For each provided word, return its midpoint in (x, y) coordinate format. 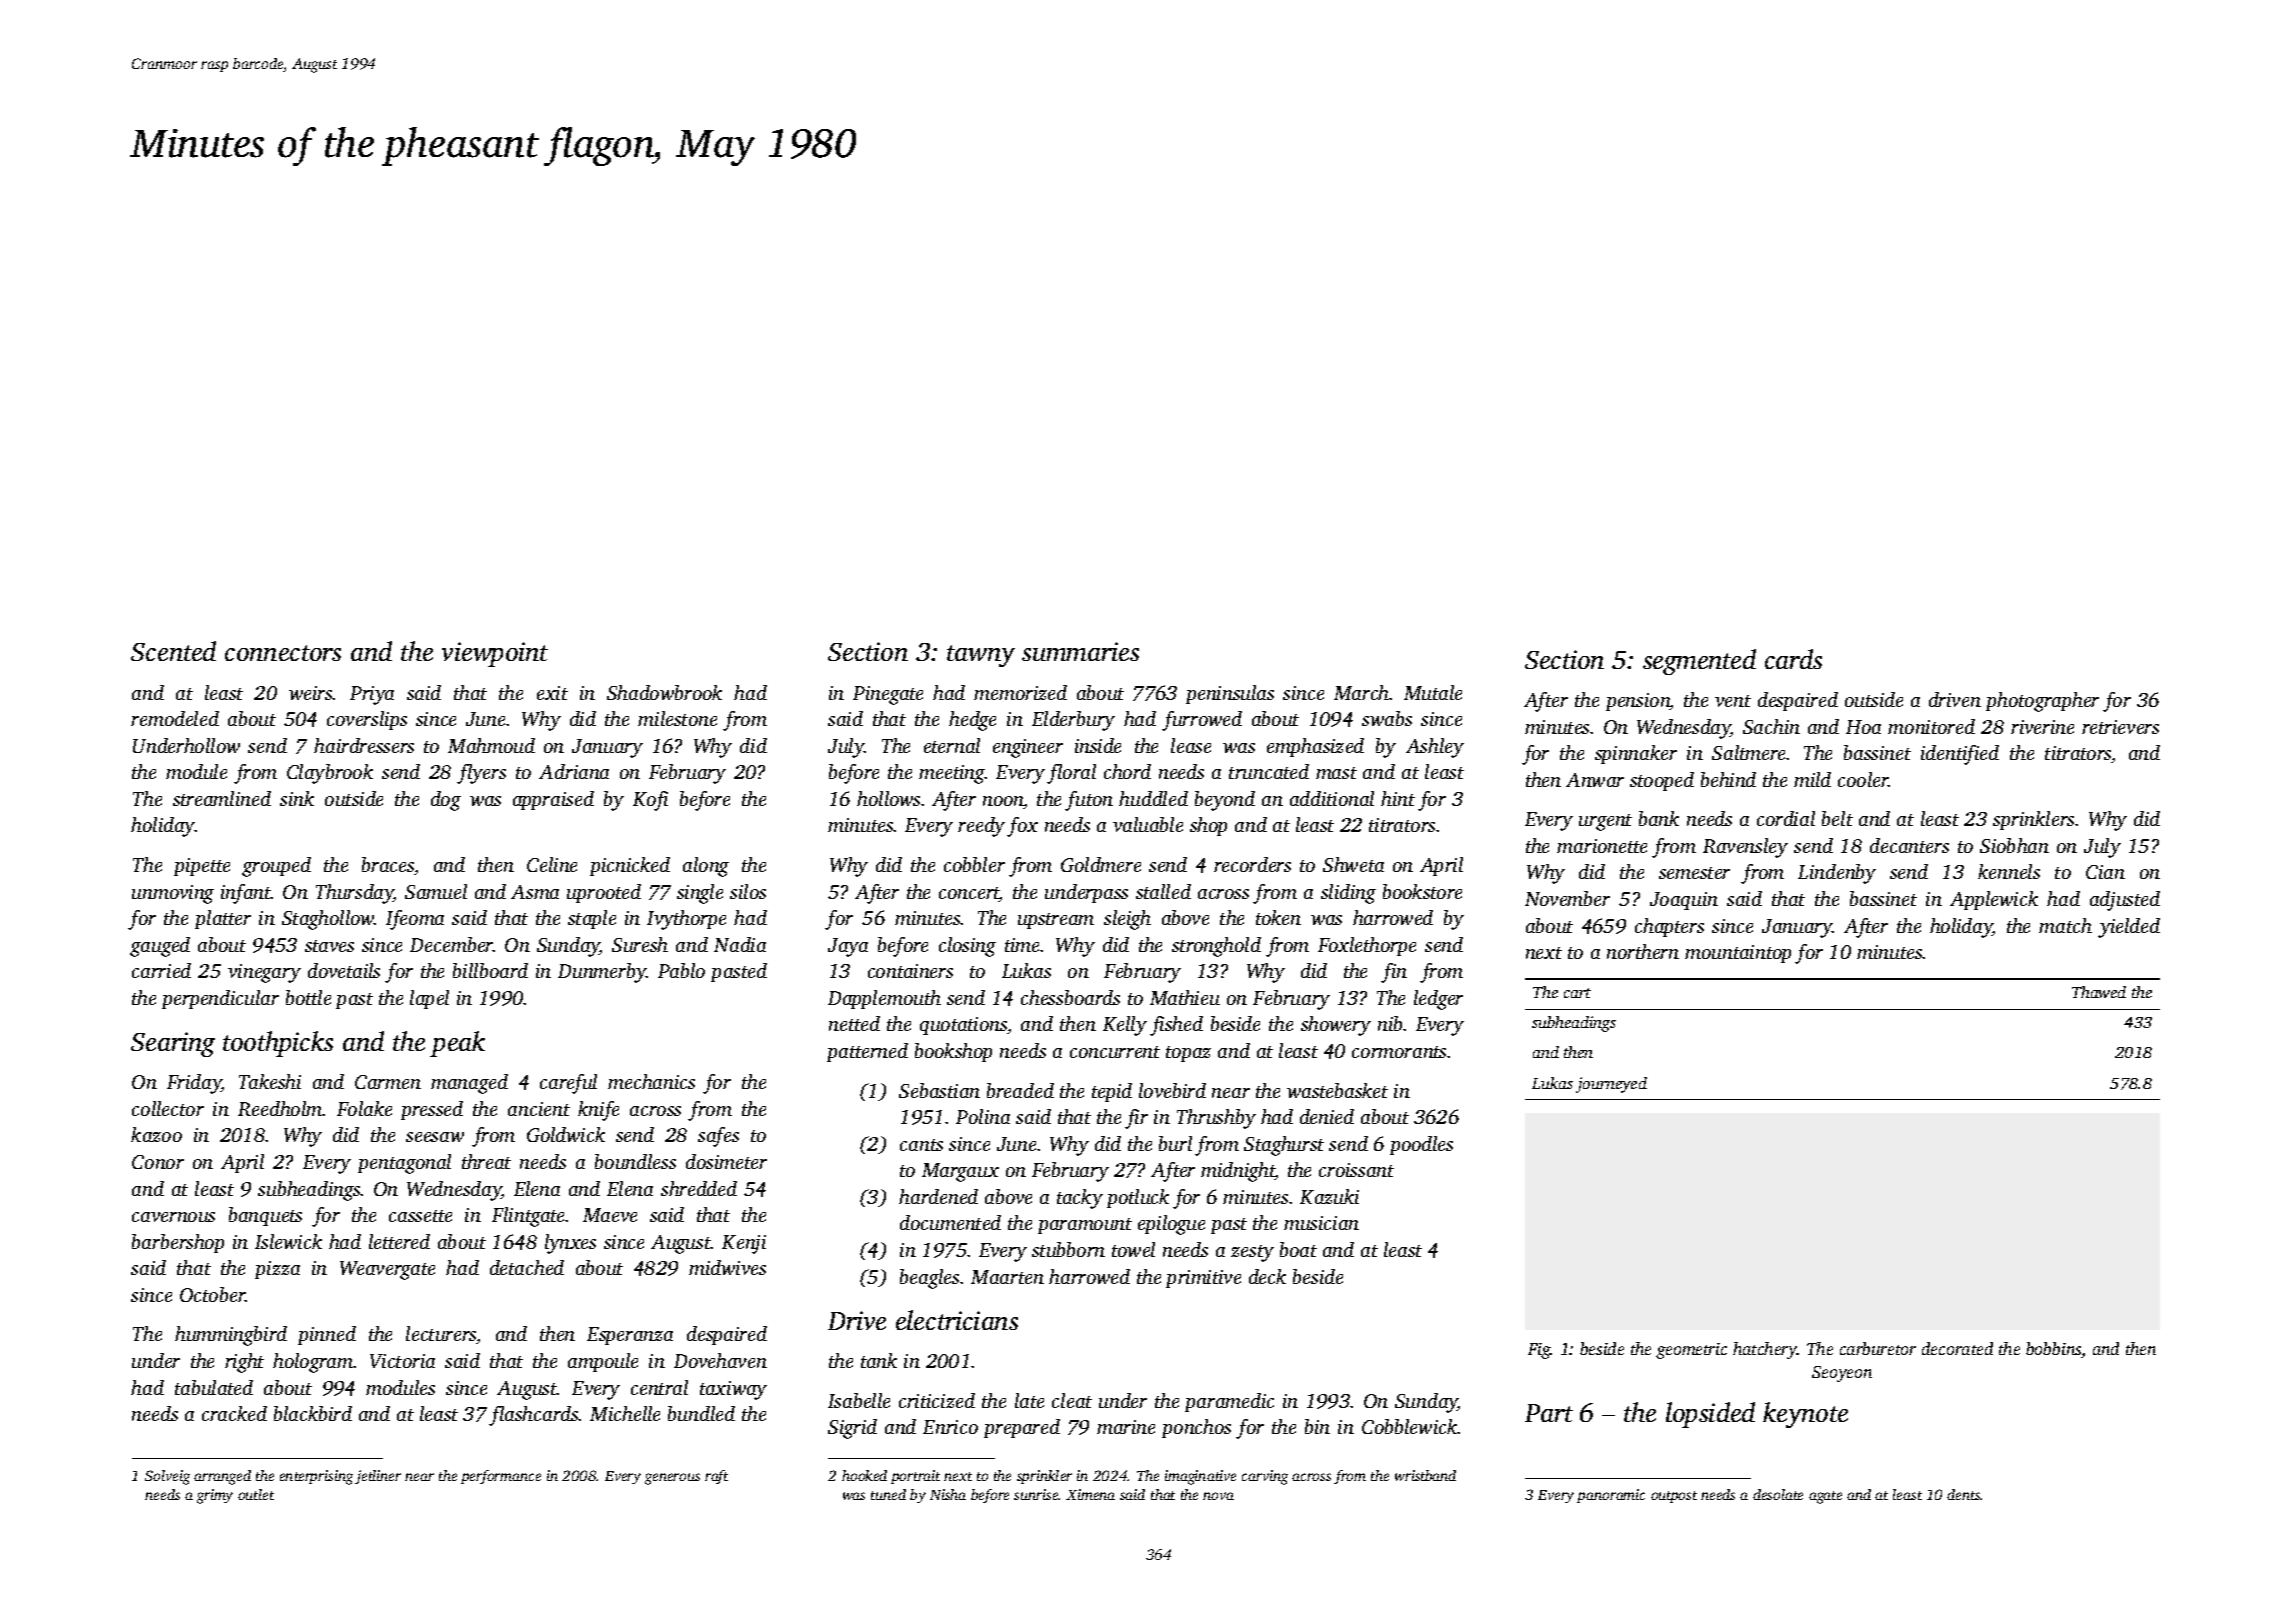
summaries (1080, 651)
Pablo (681, 970)
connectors (283, 653)
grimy (215, 1496)
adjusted (2125, 901)
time (1022, 945)
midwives (727, 1267)
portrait (915, 1477)
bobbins (2053, 1348)
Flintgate (529, 1217)
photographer (2042, 702)
